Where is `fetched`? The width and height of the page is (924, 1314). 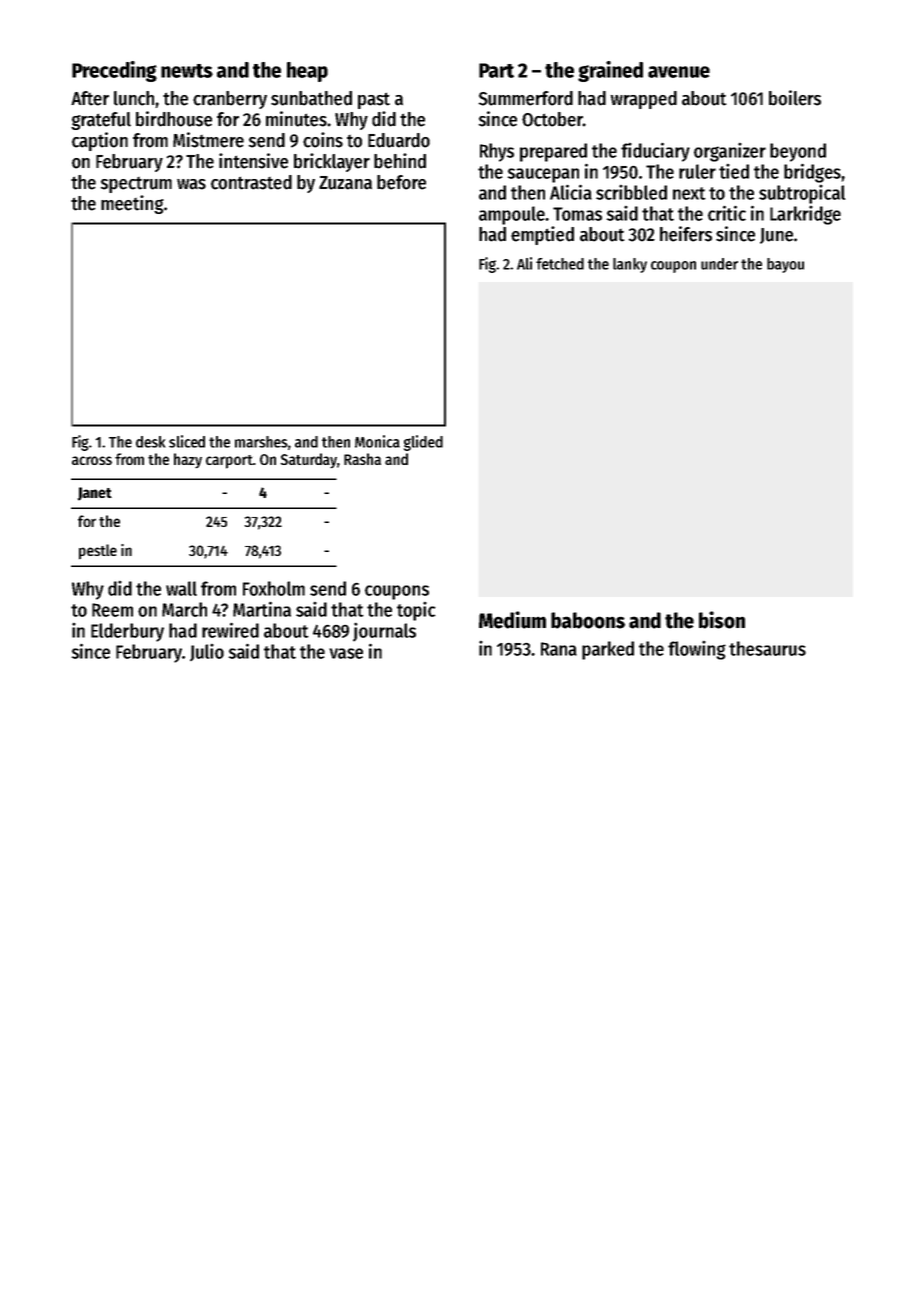
fetched is located at coordinates (560, 264).
